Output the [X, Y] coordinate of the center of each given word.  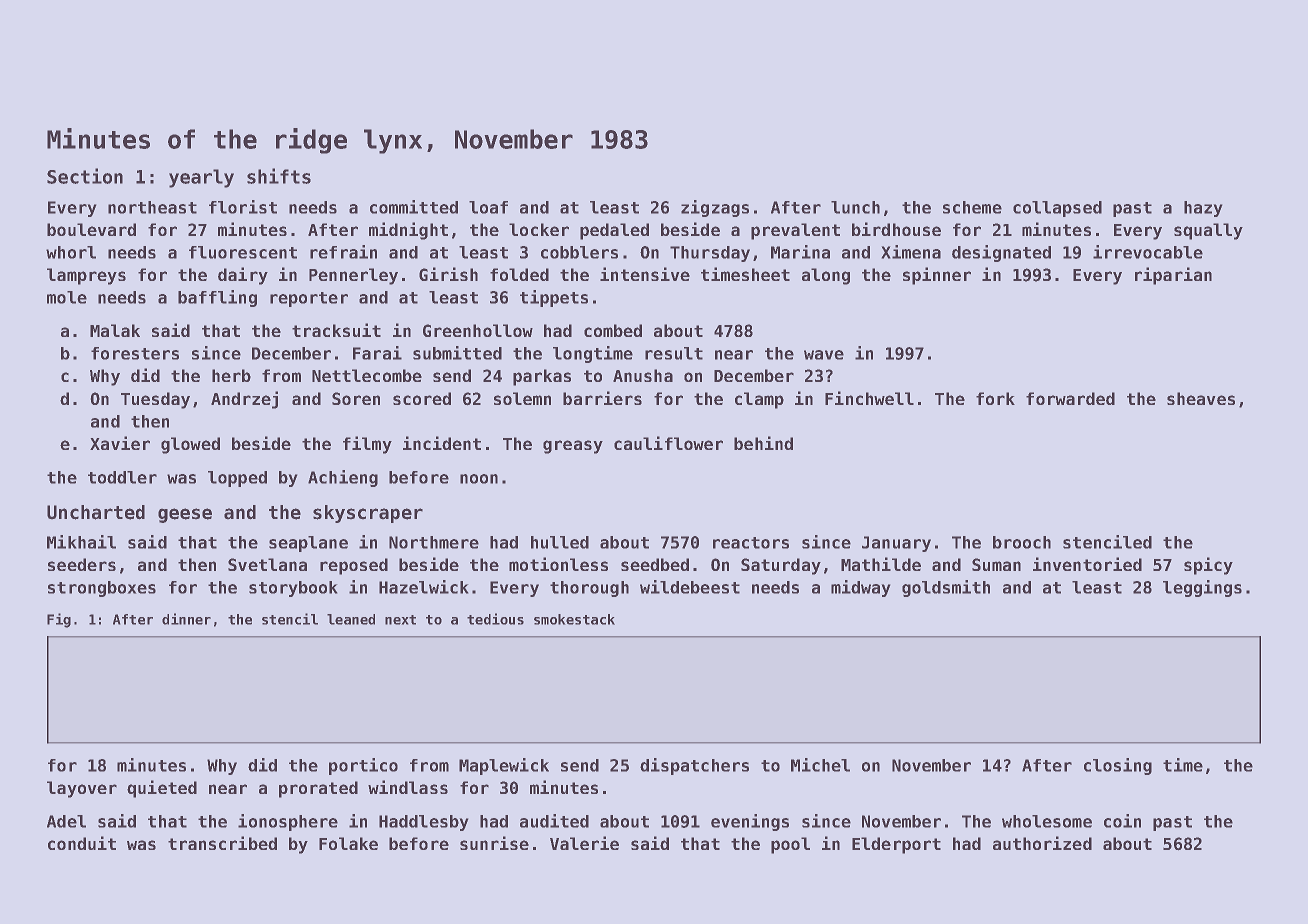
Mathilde [881, 564]
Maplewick [504, 766]
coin [1122, 821]
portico [363, 766]
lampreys [86, 276]
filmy [367, 445]
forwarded [1070, 398]
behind [763, 443]
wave [824, 355]
